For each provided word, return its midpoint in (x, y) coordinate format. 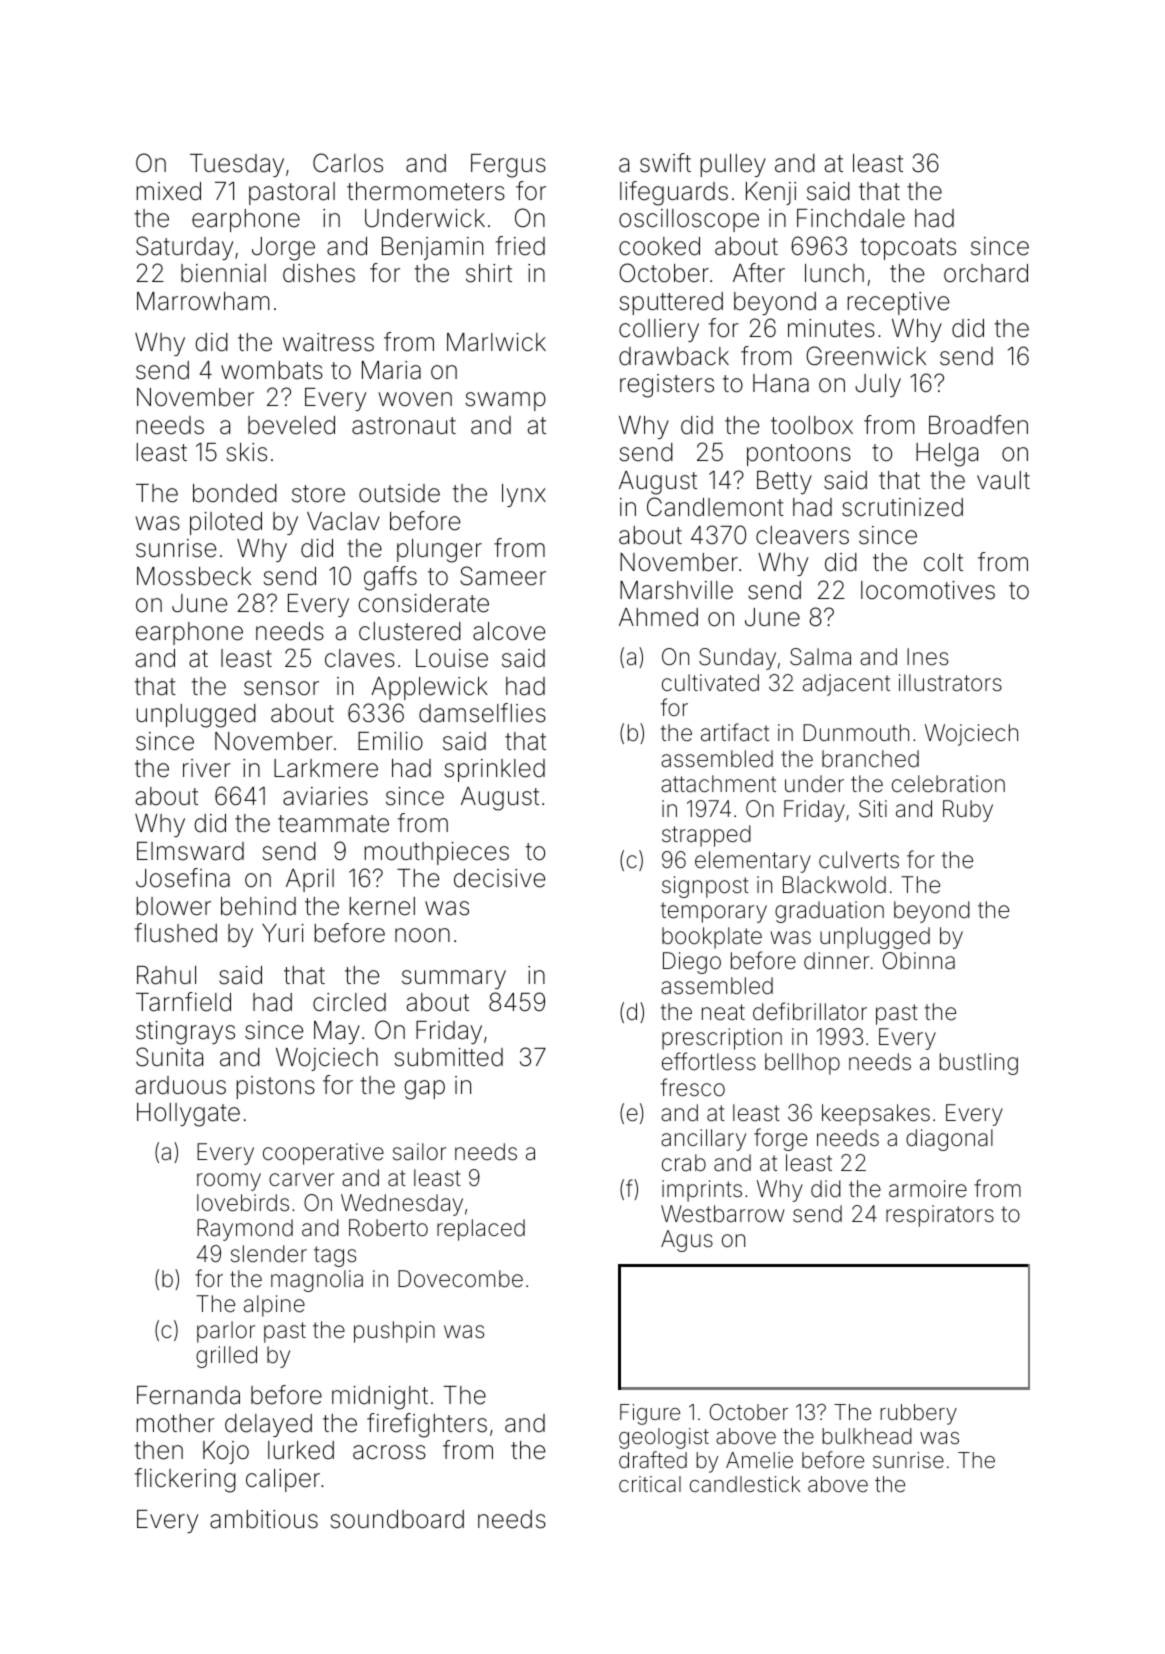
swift (665, 163)
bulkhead (867, 1436)
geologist (664, 1438)
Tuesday (237, 165)
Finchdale (851, 218)
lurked (301, 1450)
